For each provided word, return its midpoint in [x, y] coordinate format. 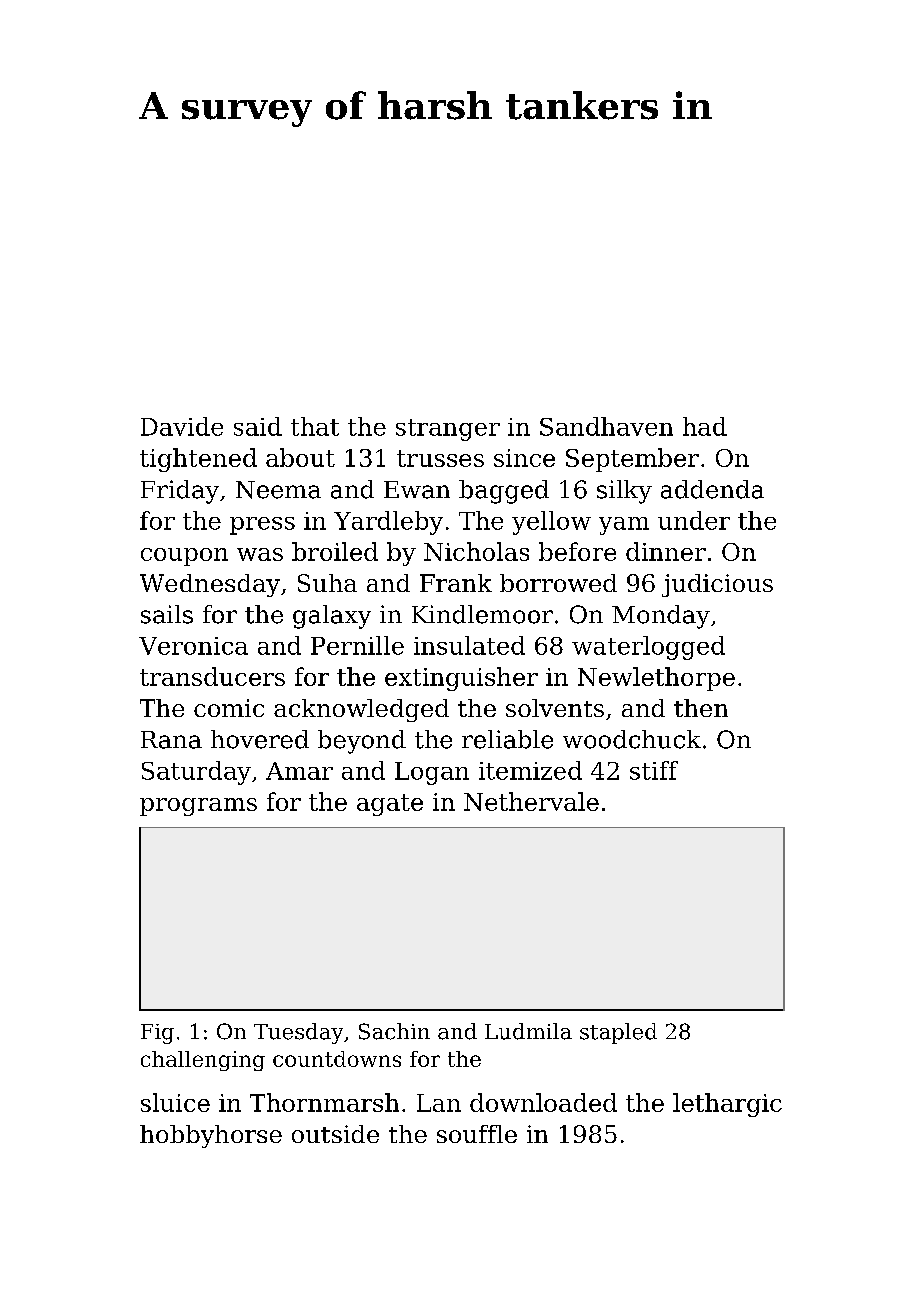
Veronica [193, 646]
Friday [180, 492]
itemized [530, 770]
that [315, 426]
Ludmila [528, 1031]
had [705, 426]
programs [198, 807]
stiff [654, 770]
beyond [362, 742]
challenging [203, 1061]
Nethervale [531, 801]
